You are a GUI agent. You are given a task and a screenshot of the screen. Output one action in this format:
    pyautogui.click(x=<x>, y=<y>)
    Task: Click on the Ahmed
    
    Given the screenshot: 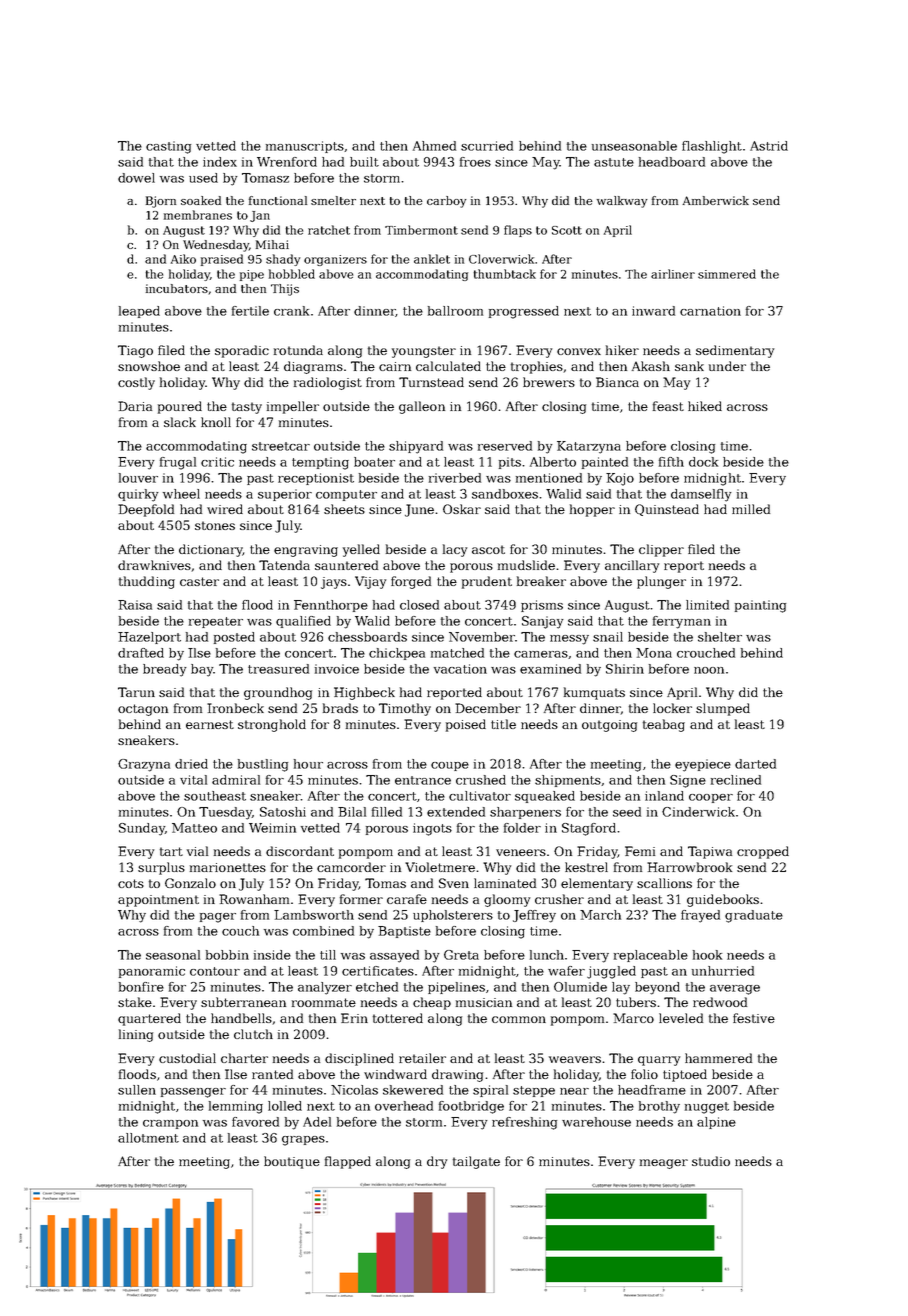 What is the action you would take?
    pyautogui.click(x=434, y=146)
